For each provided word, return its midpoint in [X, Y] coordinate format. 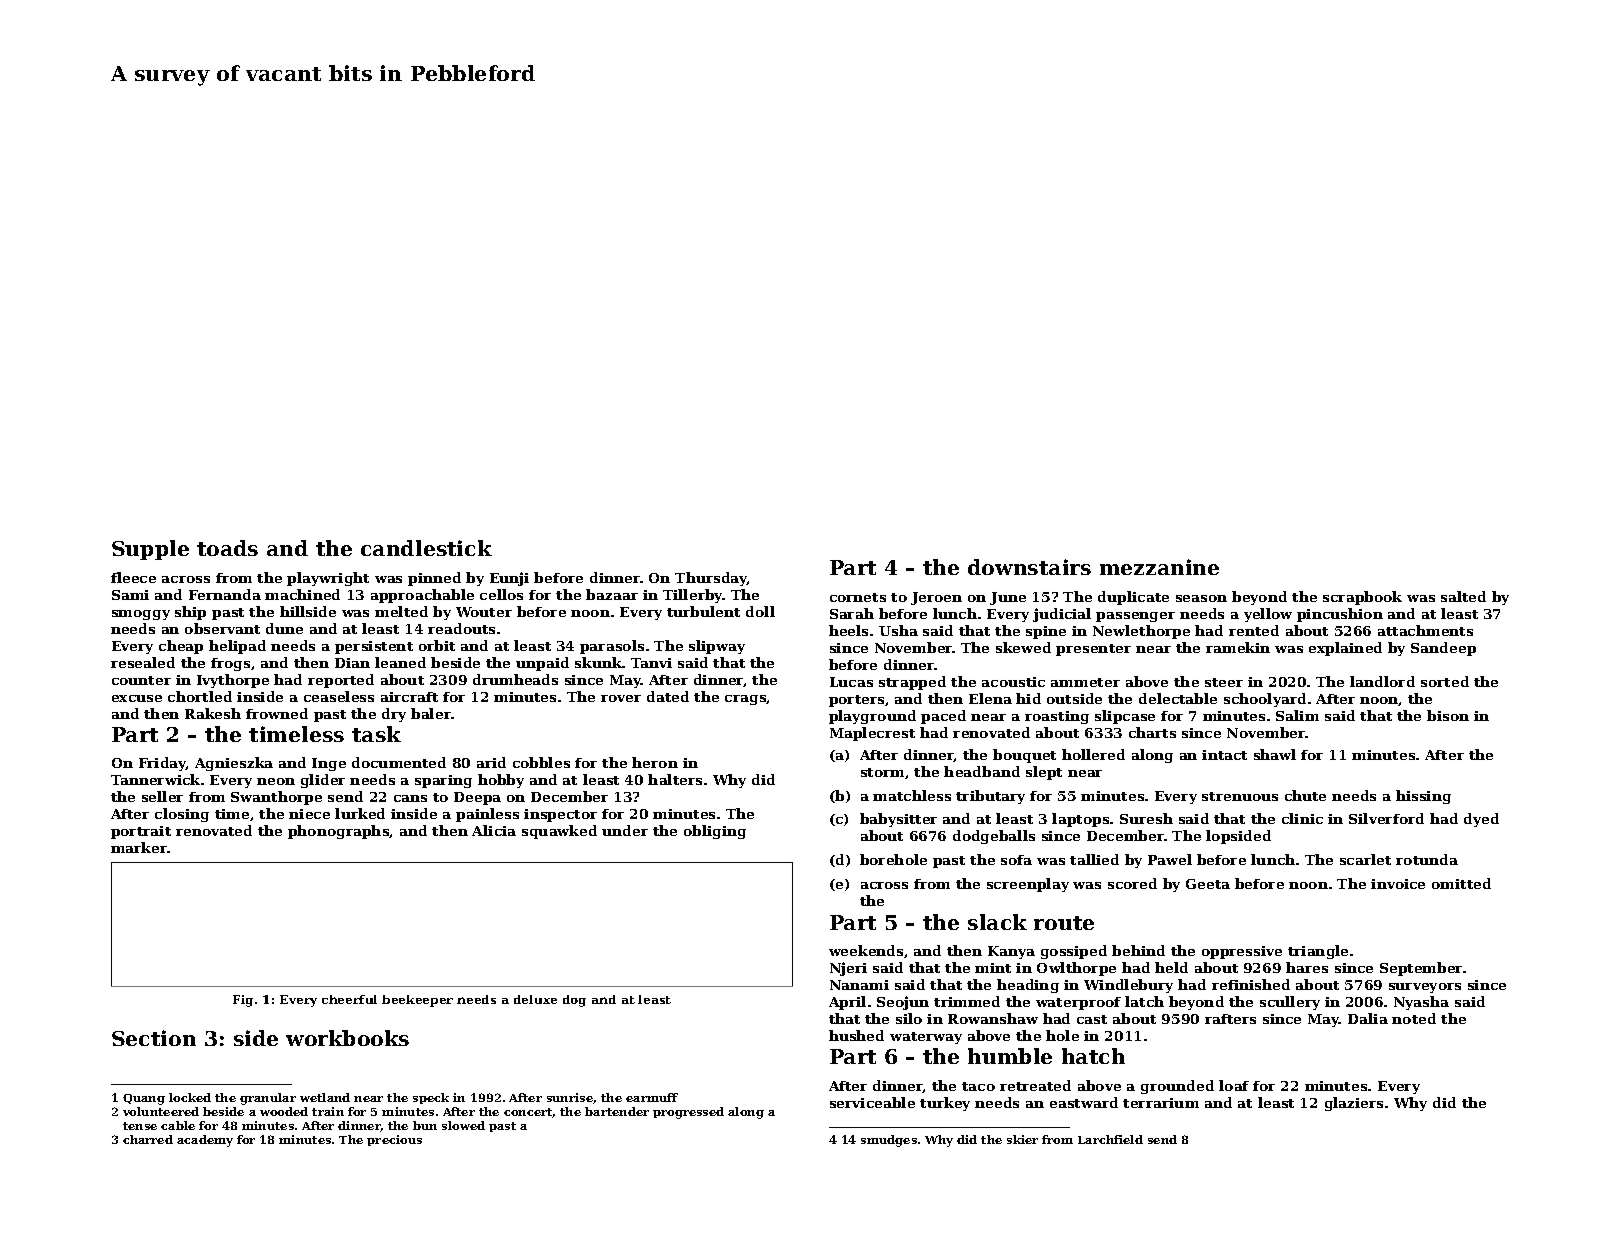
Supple [150, 550]
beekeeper [417, 1001]
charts [1152, 732]
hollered [1093, 754]
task [376, 734]
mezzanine [1159, 567]
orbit [437, 645]
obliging [715, 832]
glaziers [1354, 1104]
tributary [990, 797]
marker [139, 847]
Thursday [711, 579]
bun [425, 1125]
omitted [1461, 883]
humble [1010, 1056]
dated [668, 696]
